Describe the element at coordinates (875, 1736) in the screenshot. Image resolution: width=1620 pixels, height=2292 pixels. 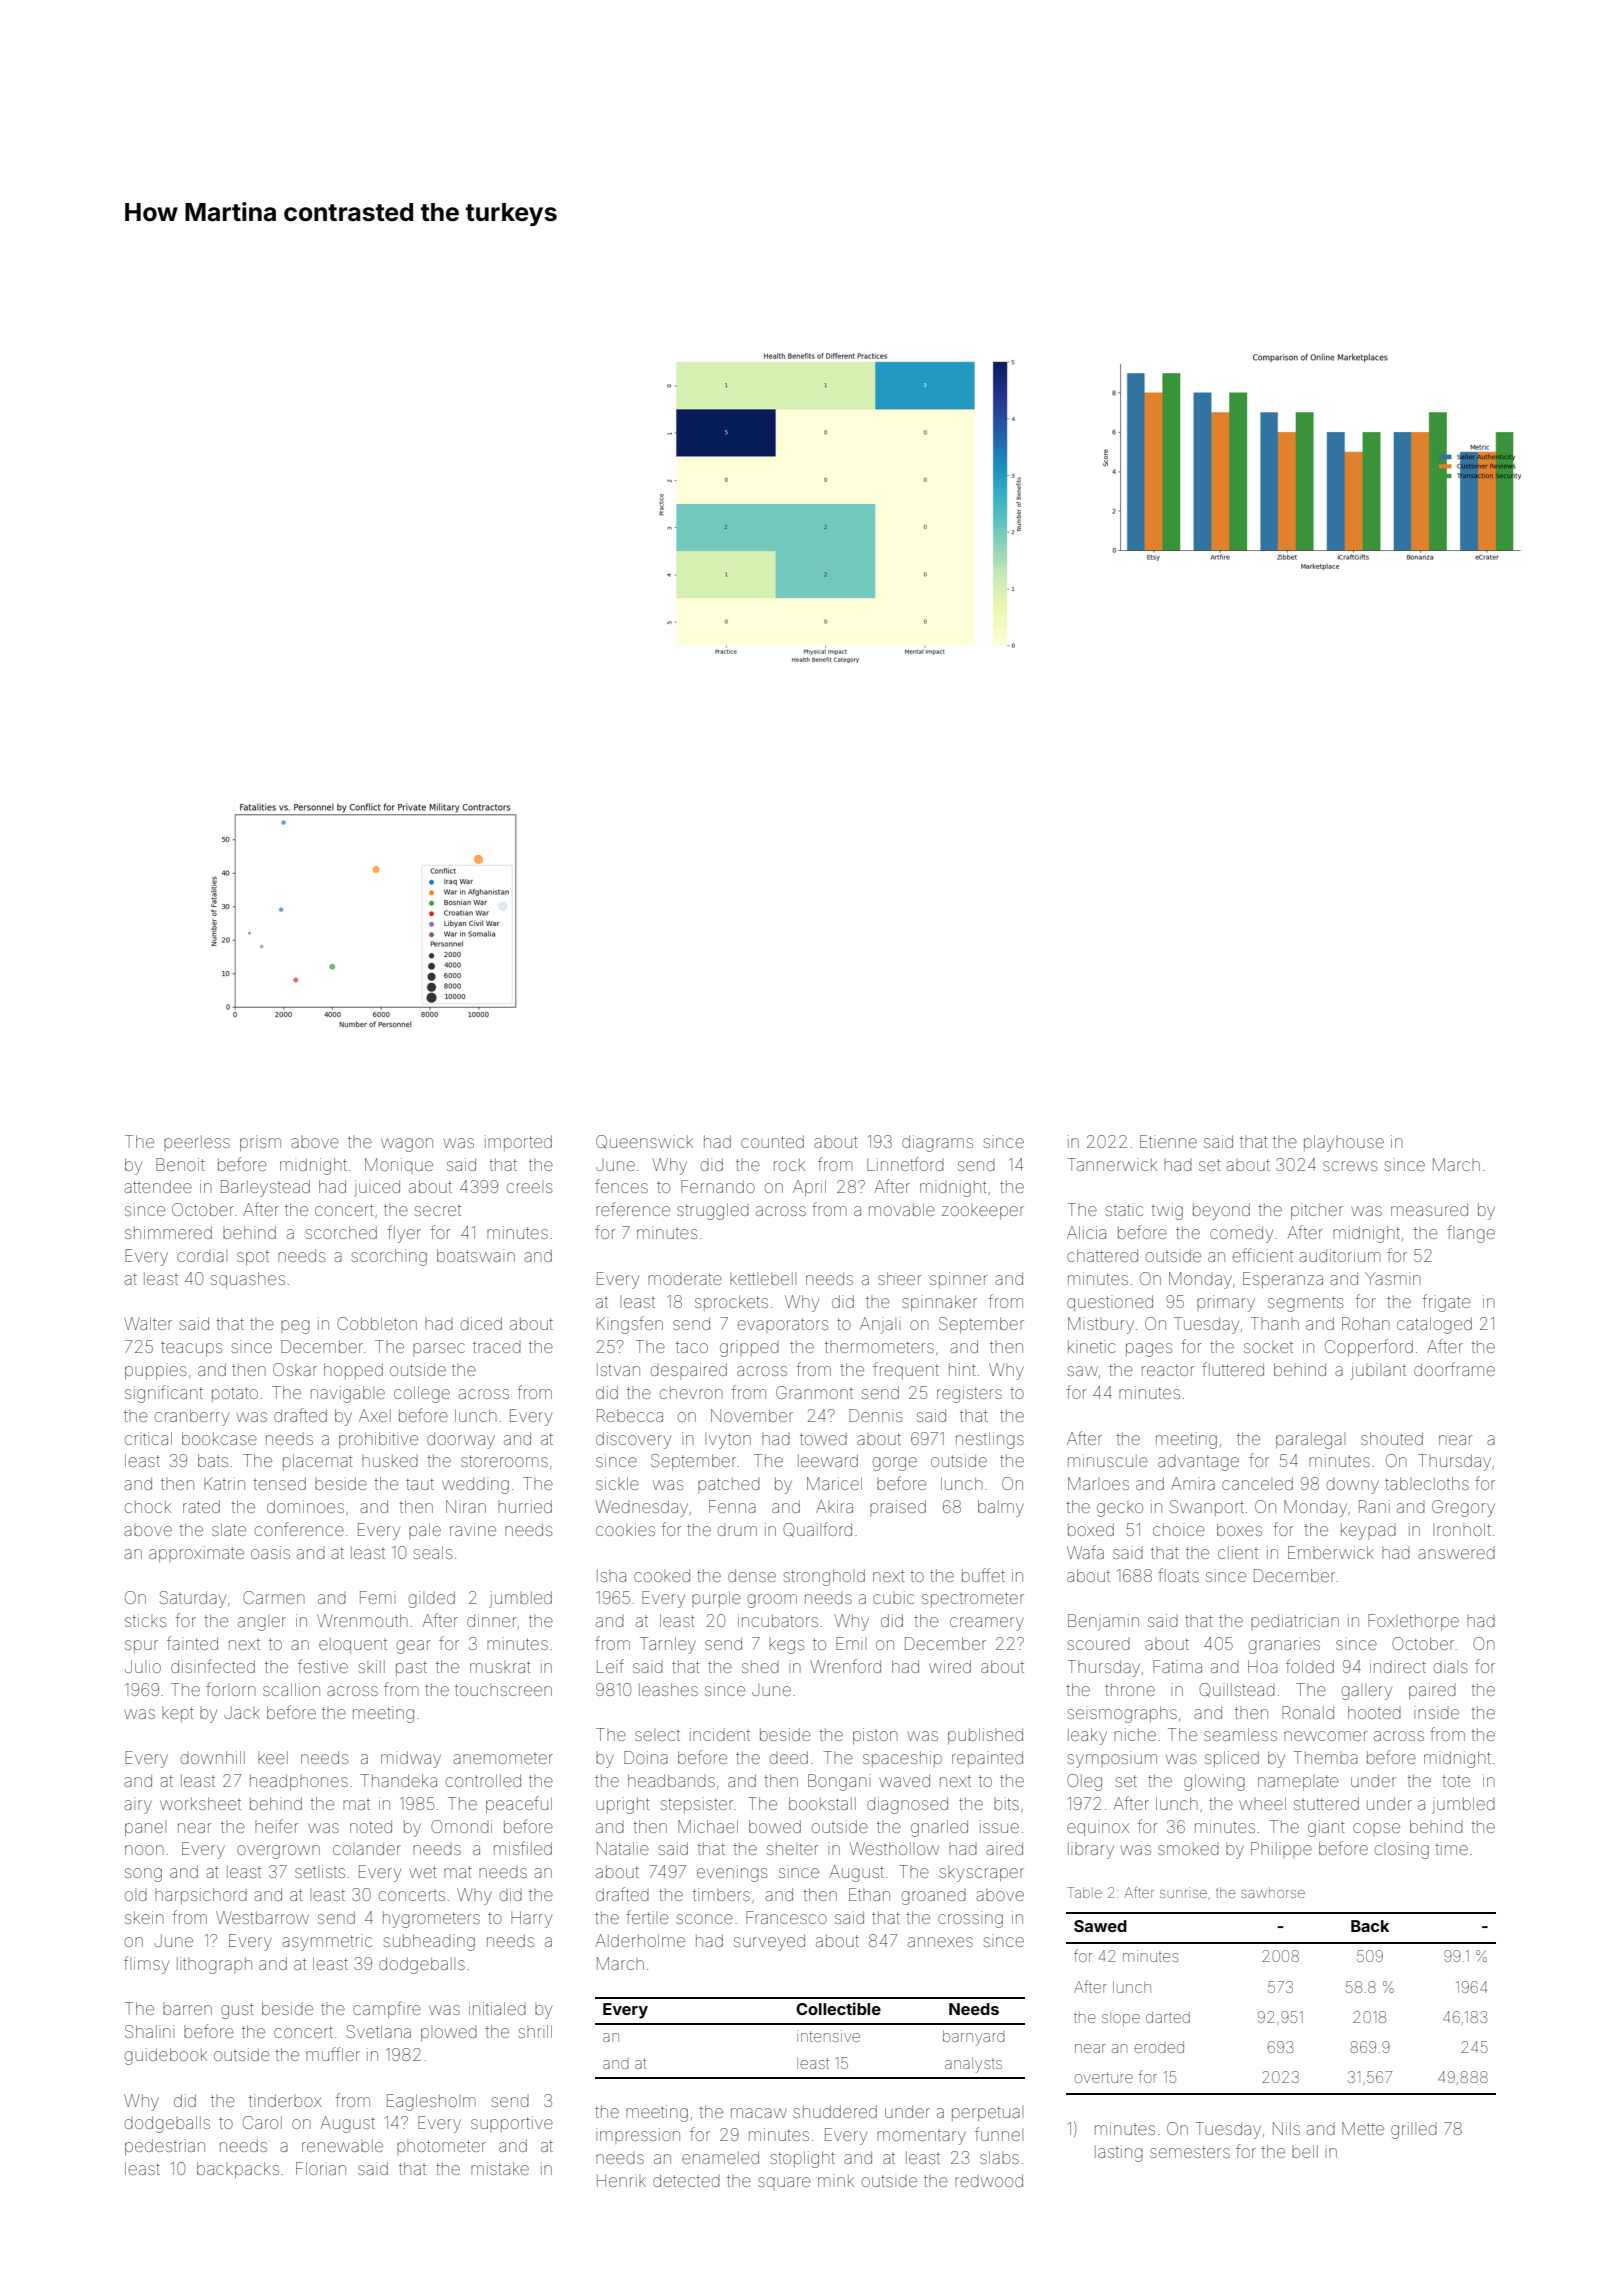
I see `piston` at that location.
